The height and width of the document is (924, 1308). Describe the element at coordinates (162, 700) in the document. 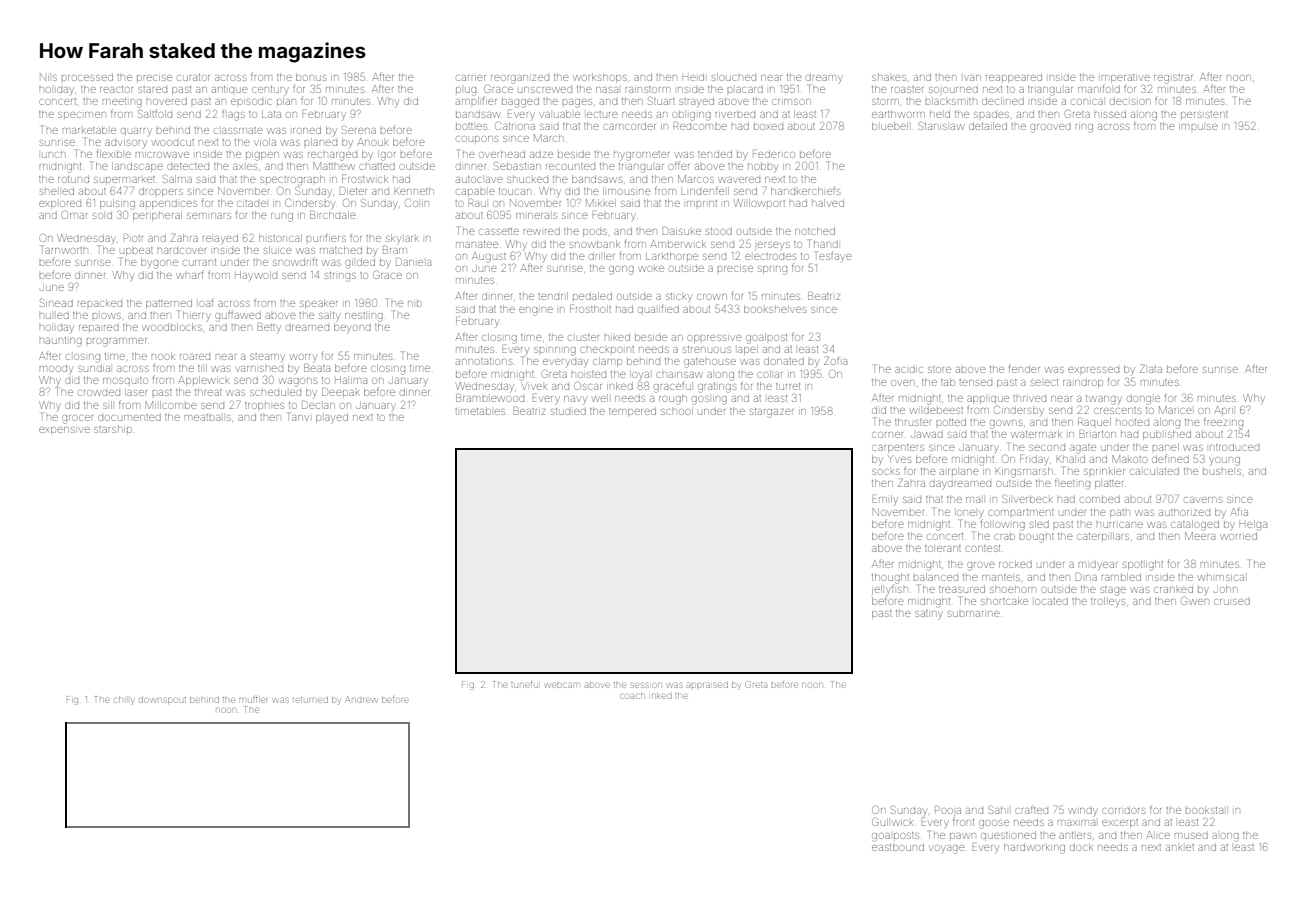

I see `downspout` at that location.
